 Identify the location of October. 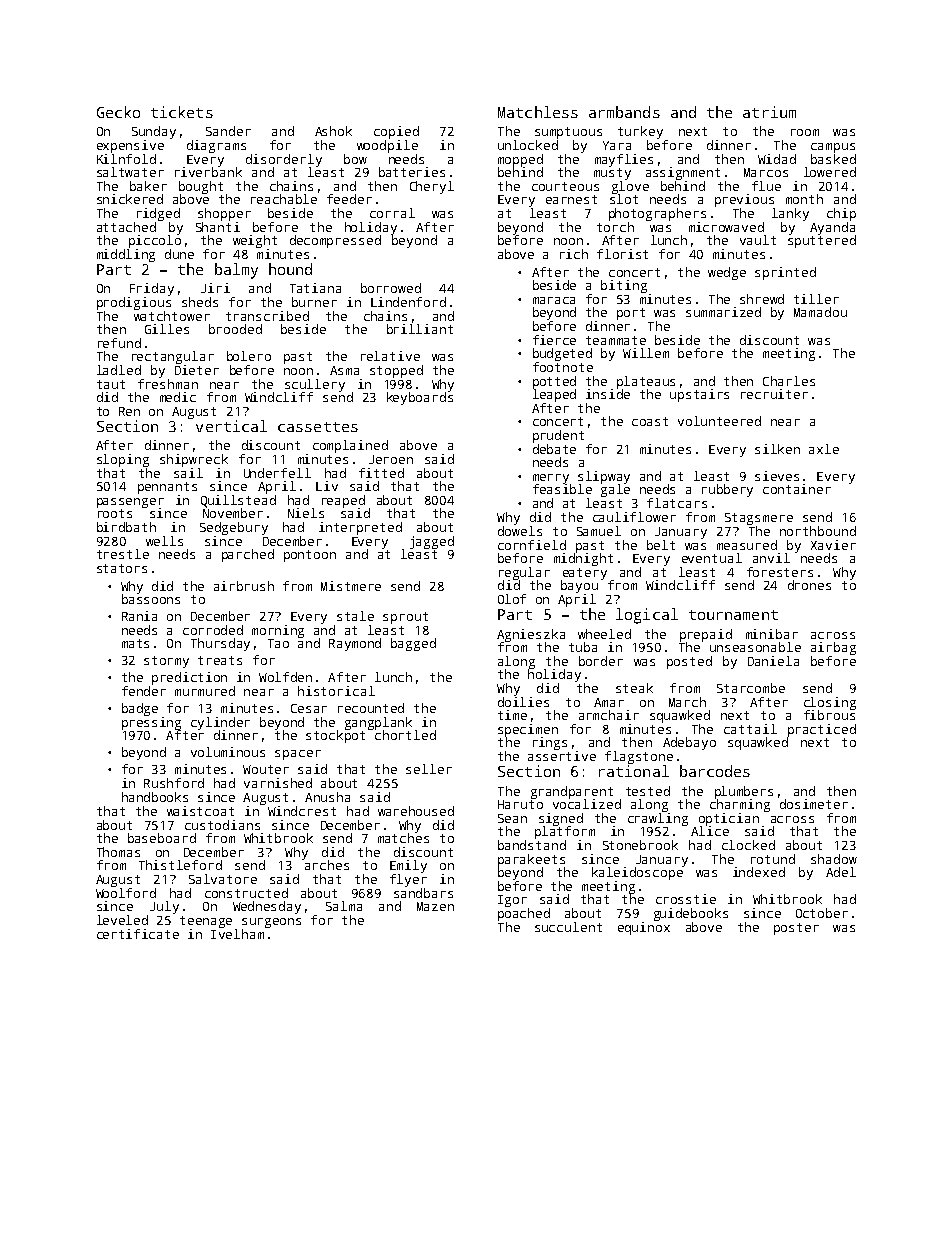
(822, 913).
